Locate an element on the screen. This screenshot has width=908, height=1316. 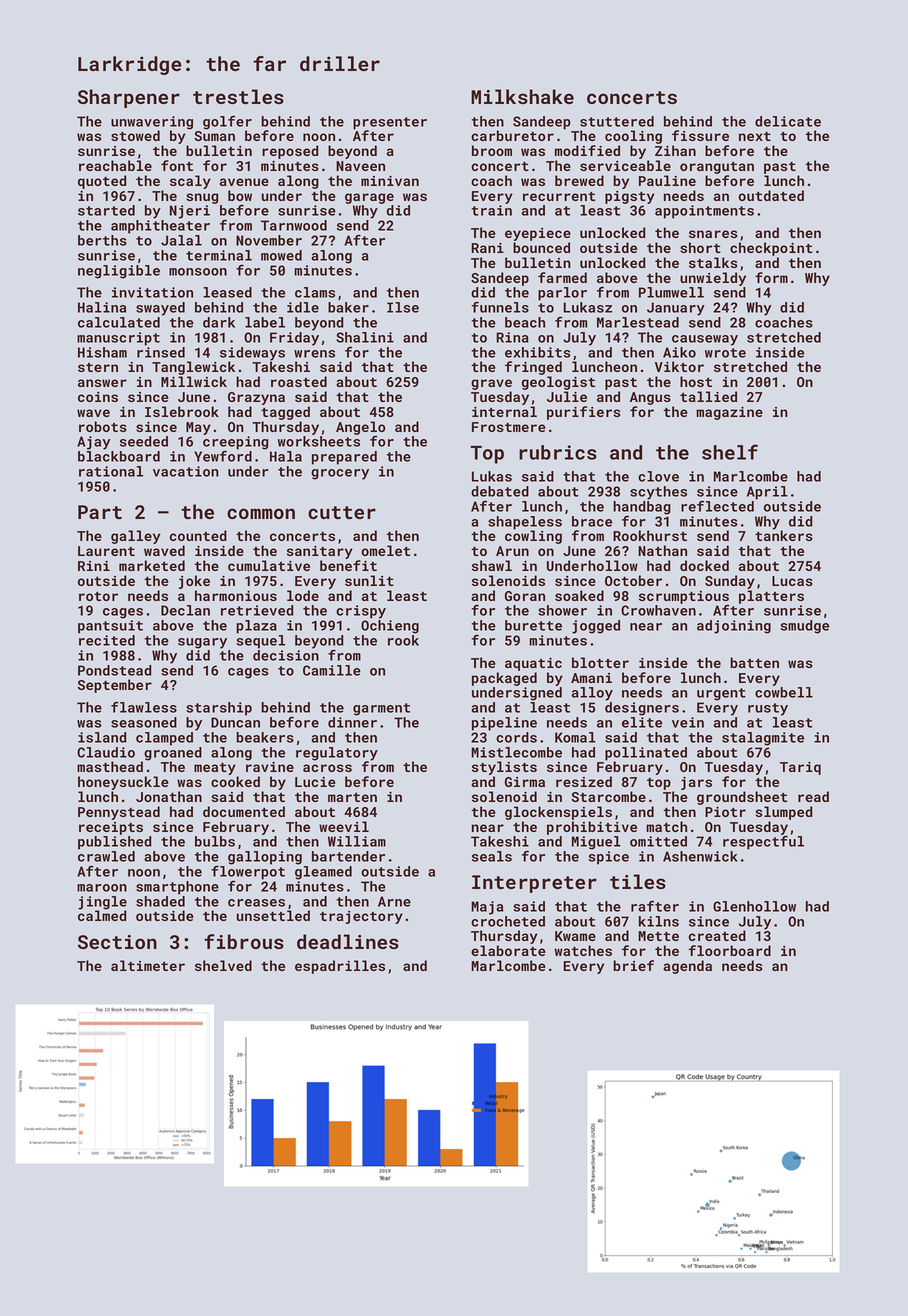
answer is located at coordinates (102, 383).
